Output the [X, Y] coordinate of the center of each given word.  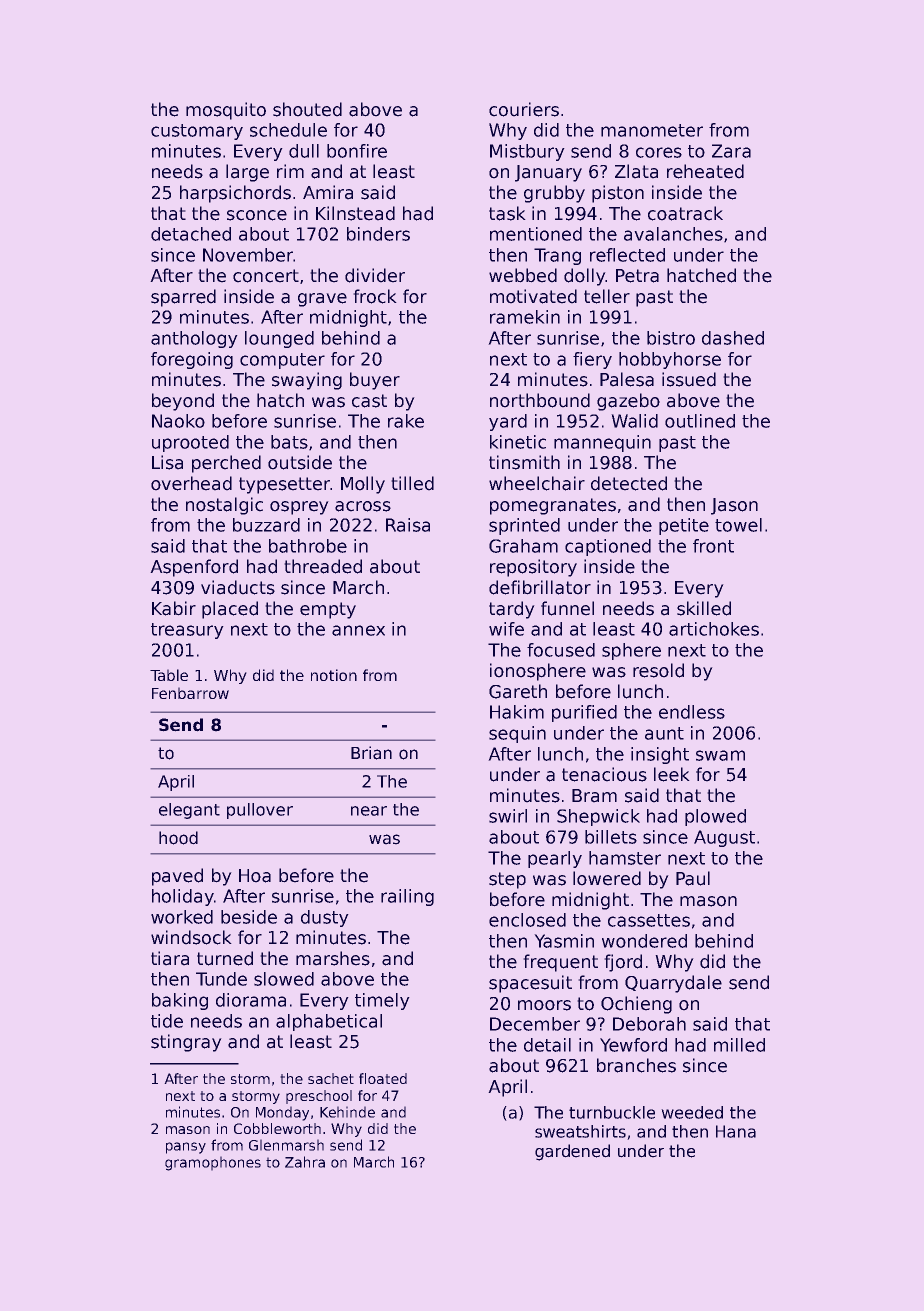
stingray [186, 1043]
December [535, 1024]
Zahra [305, 1162]
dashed [733, 338]
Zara [731, 151]
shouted [307, 109]
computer [282, 361]
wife [506, 629]
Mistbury [527, 152]
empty [328, 610]
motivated [533, 296]
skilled [704, 608]
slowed [284, 979]
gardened [572, 1152]
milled [739, 1045]
